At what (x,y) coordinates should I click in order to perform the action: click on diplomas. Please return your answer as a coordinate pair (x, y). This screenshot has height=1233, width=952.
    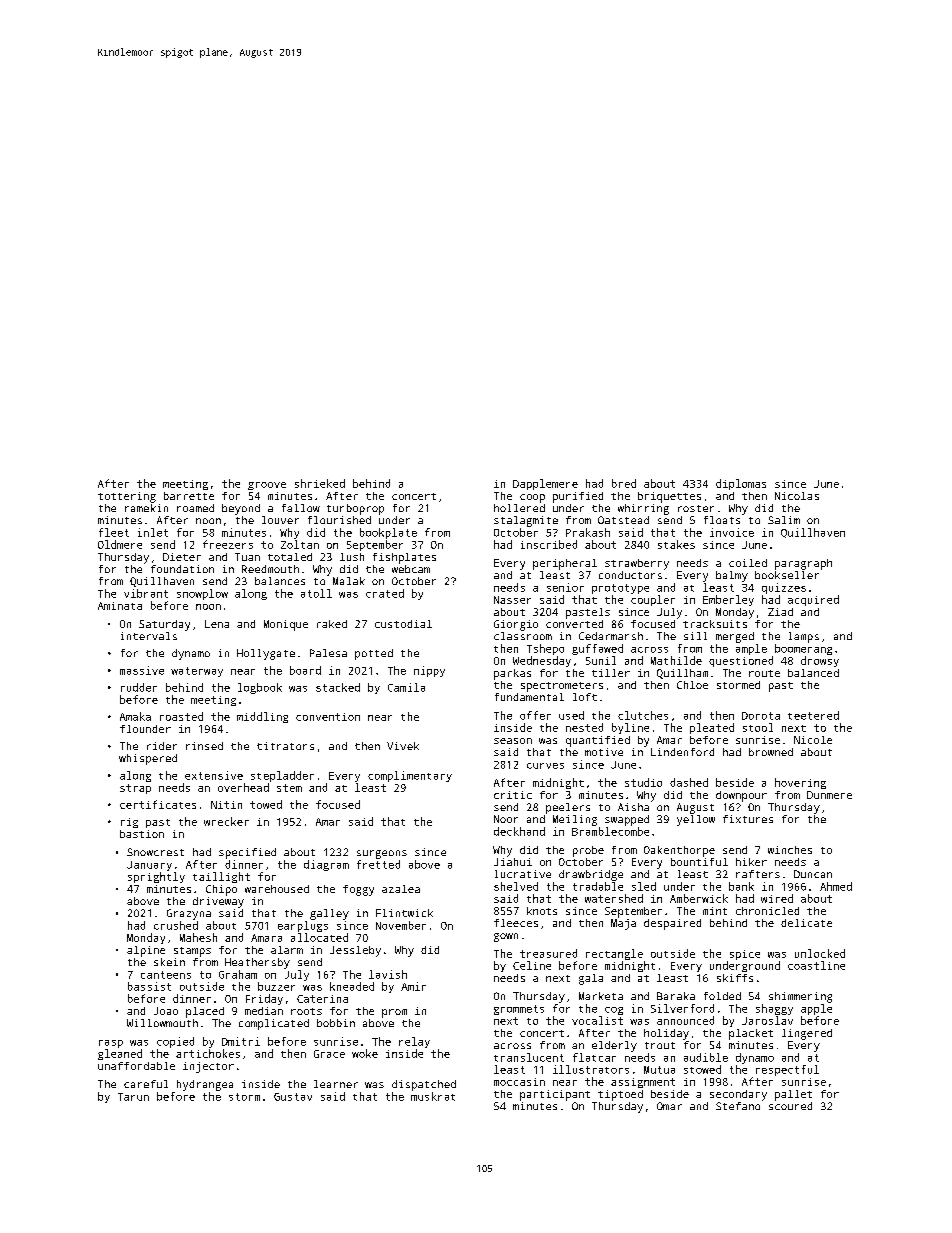
    Looking at the image, I should click on (741, 484).
